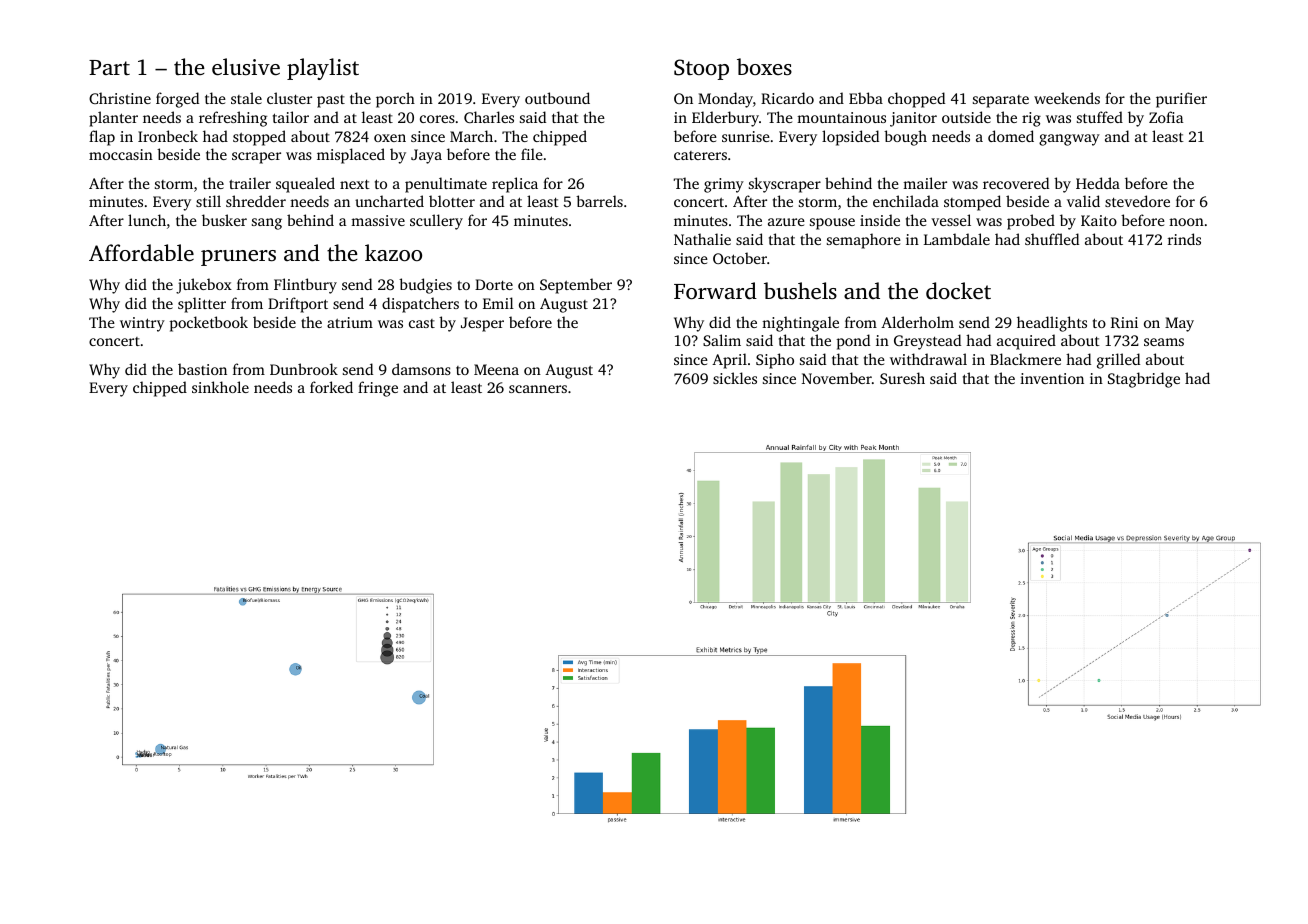 This screenshot has width=1308, height=924. I want to click on Jesper, so click(482, 324).
